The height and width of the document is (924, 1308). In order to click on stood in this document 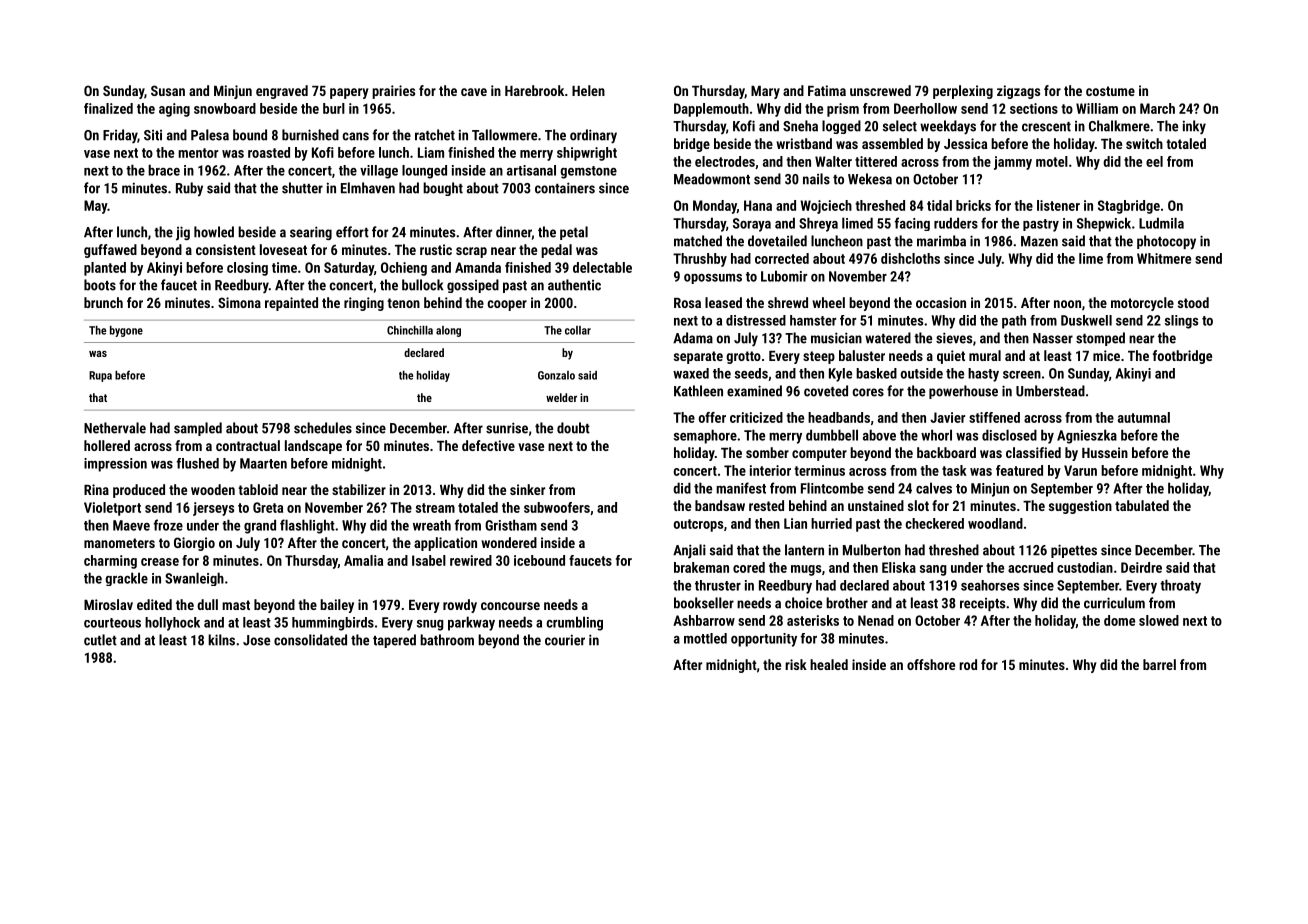, I will do `click(1193, 302)`.
